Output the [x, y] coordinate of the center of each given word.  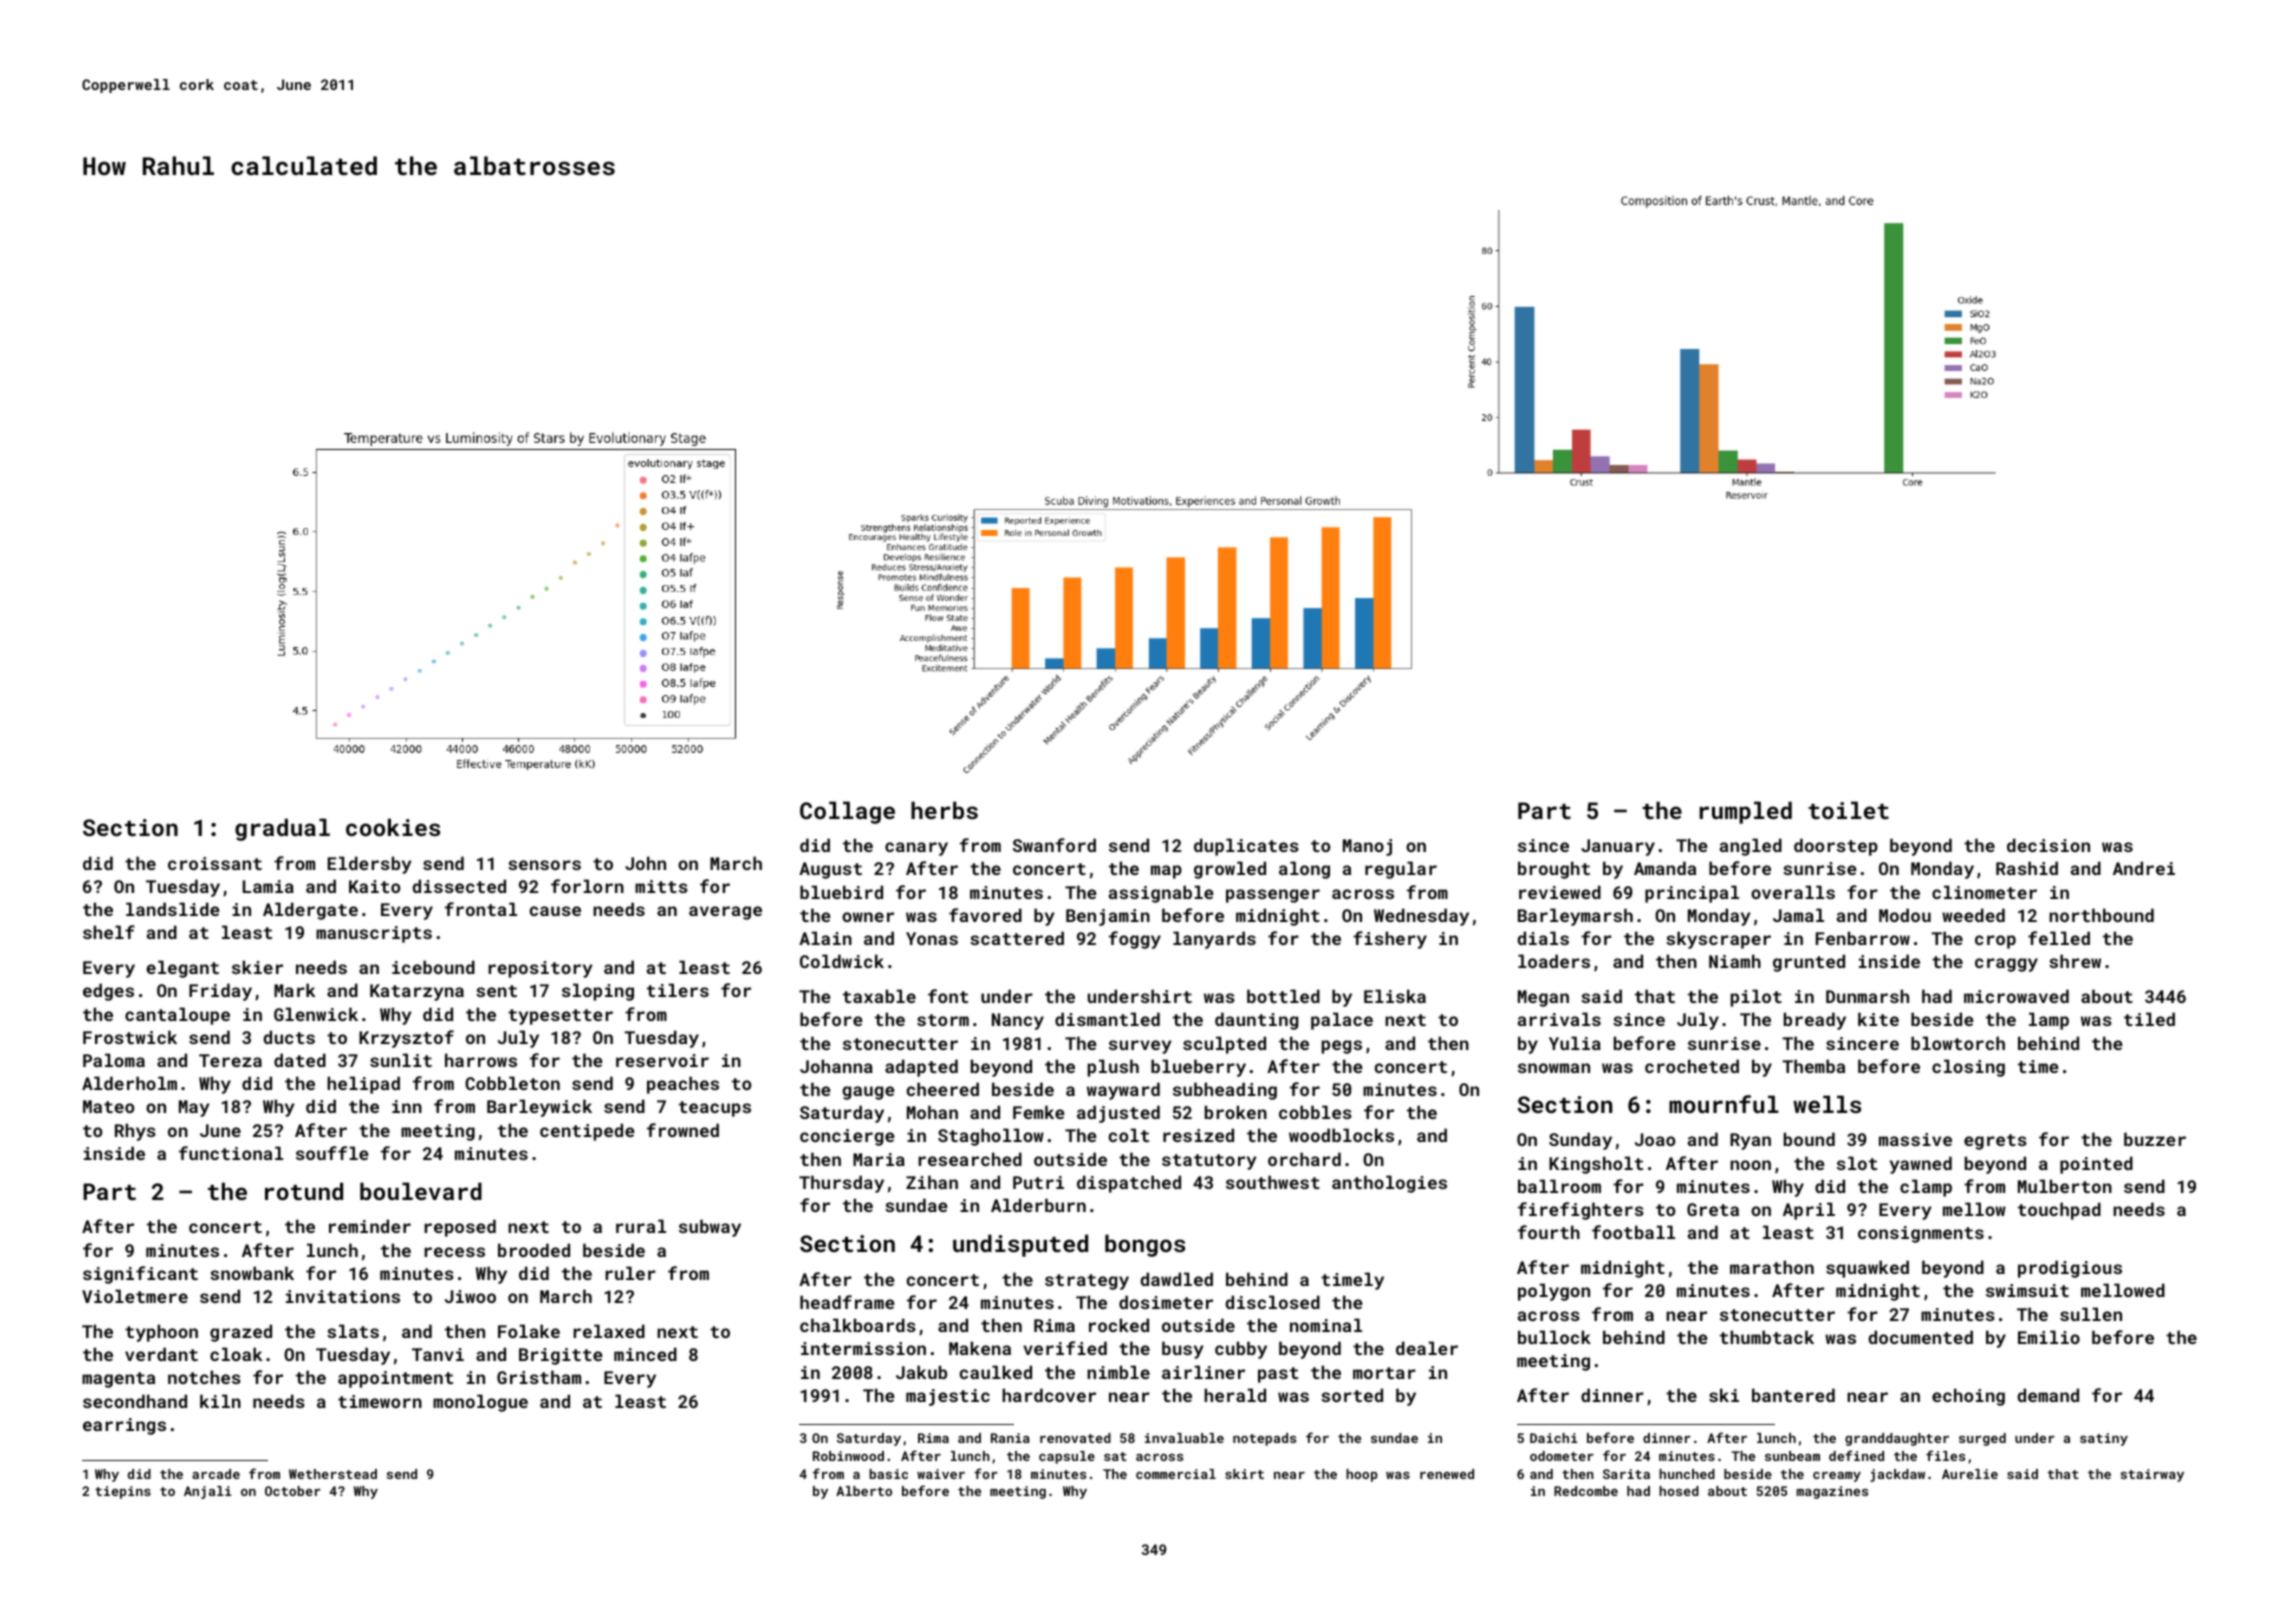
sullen [2091, 1314]
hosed [1679, 1491]
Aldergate [310, 911]
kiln [220, 1401]
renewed [1447, 1474]
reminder [370, 1226]
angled [1751, 847]
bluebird [841, 892]
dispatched [1129, 1184]
